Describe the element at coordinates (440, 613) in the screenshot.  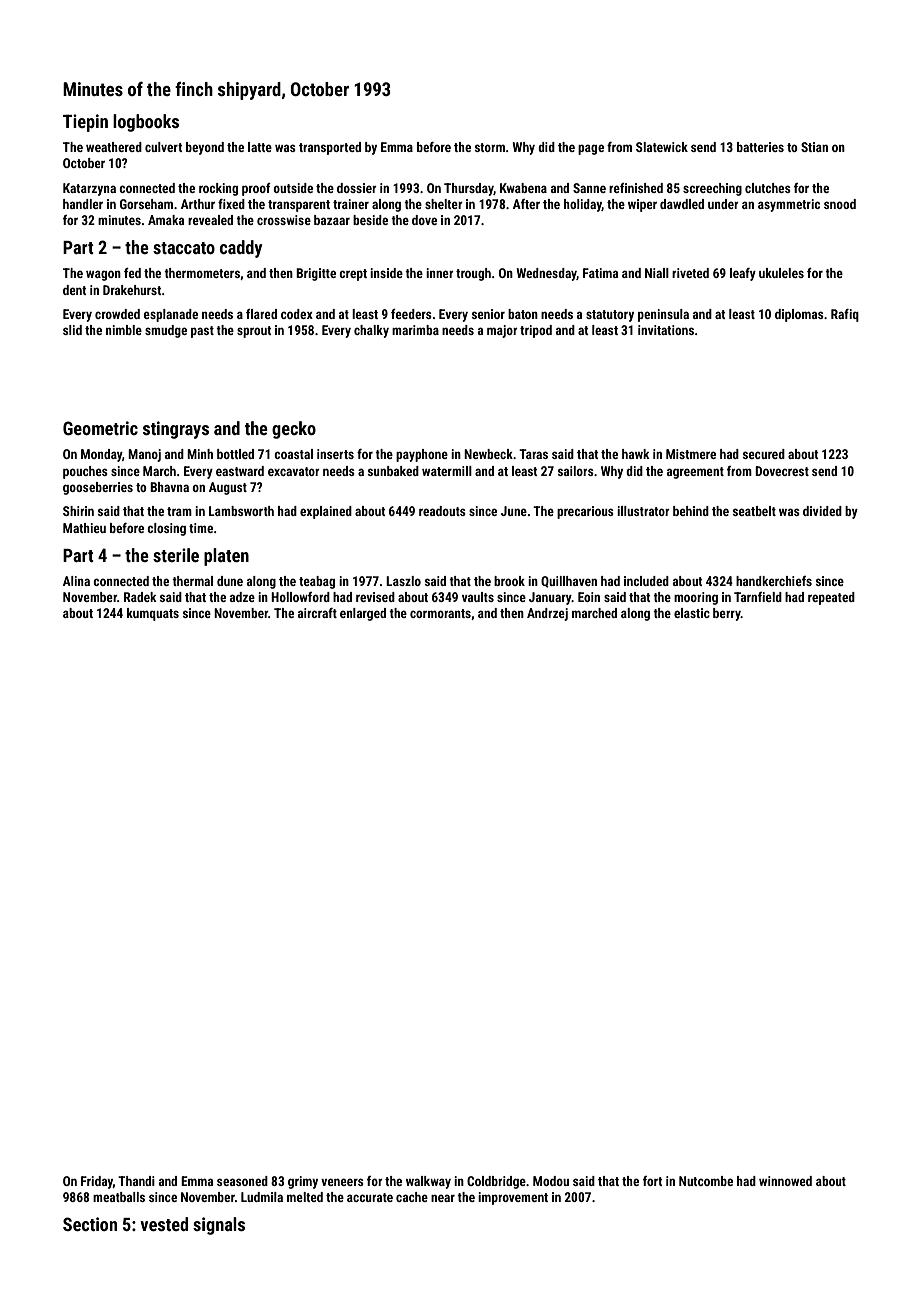
I see `cormorants` at that location.
